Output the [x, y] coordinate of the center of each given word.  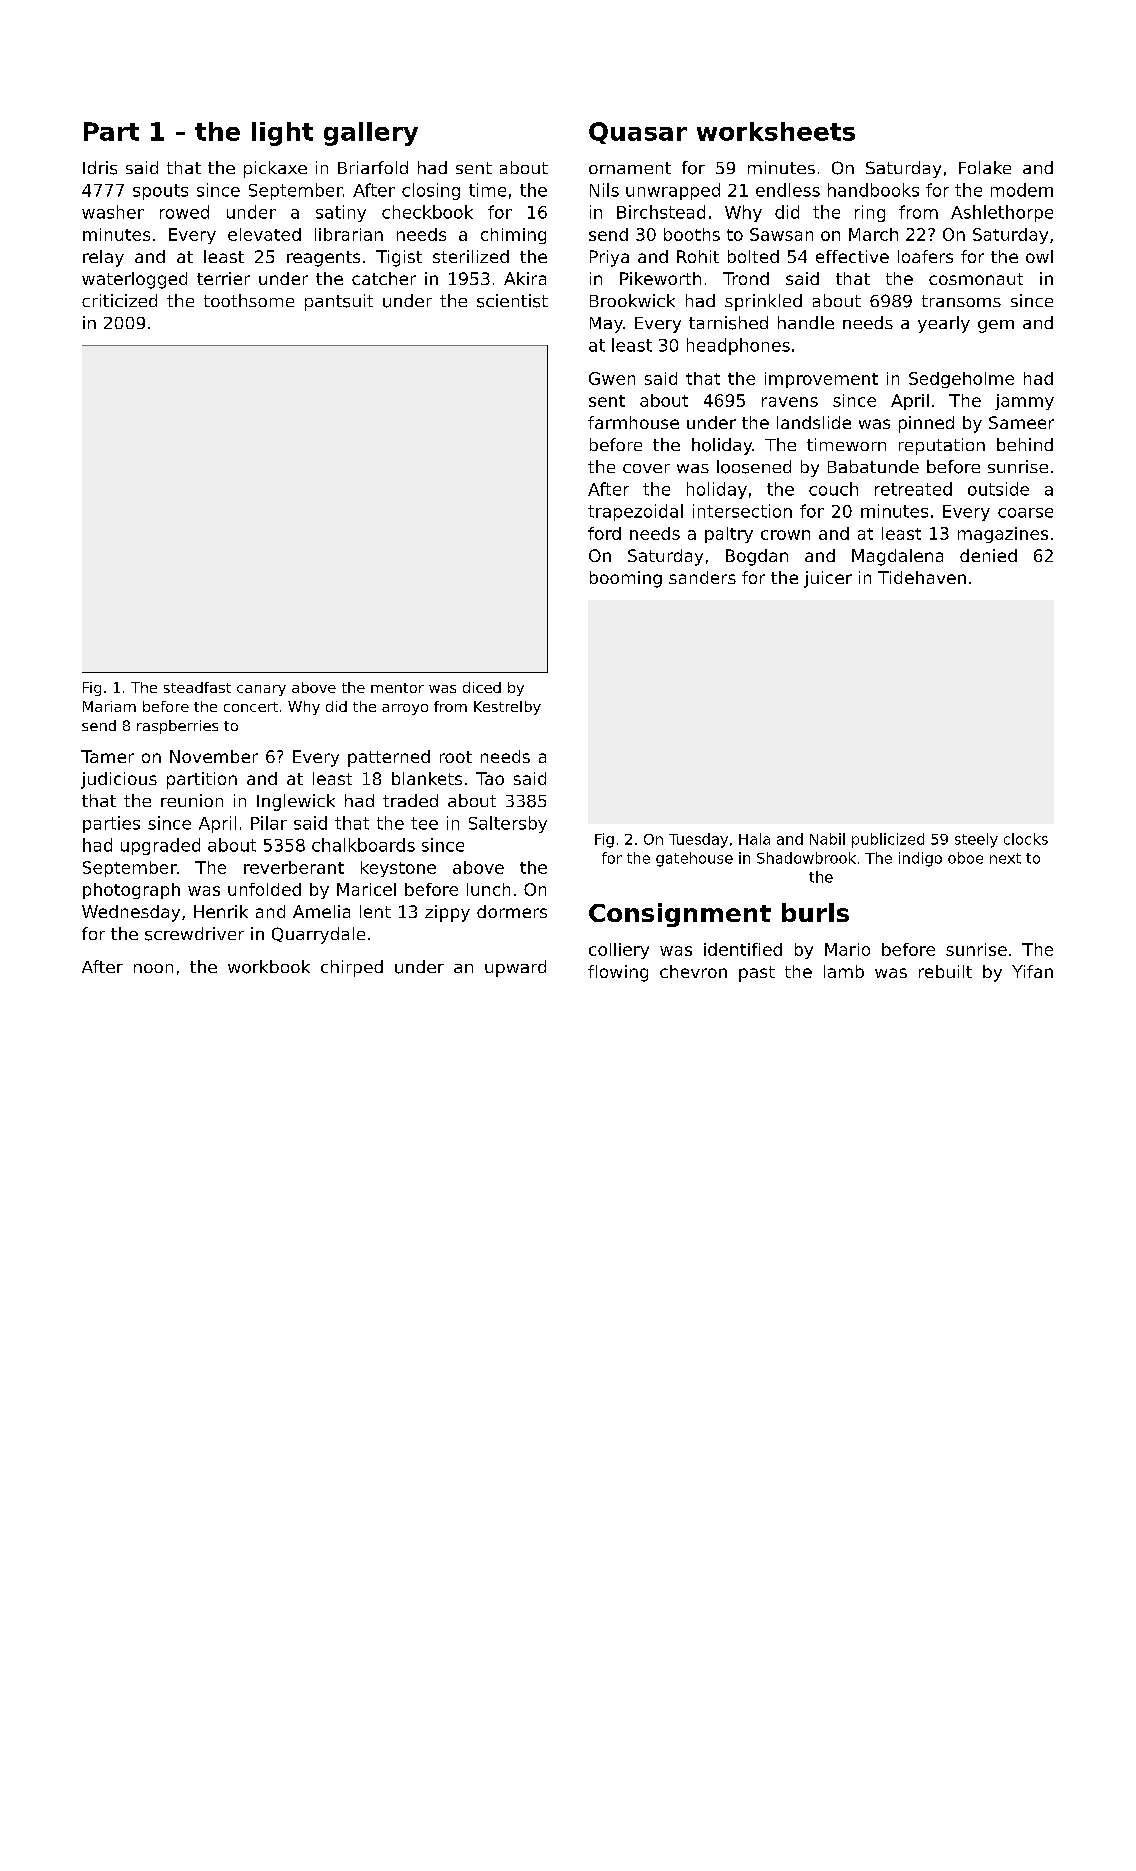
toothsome [249, 300]
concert [251, 707]
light [282, 134]
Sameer [1021, 422]
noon [153, 968]
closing [431, 191]
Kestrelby [507, 708]
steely [976, 840]
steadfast [197, 687]
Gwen [612, 378]
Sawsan [781, 234]
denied [988, 555]
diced [482, 687]
